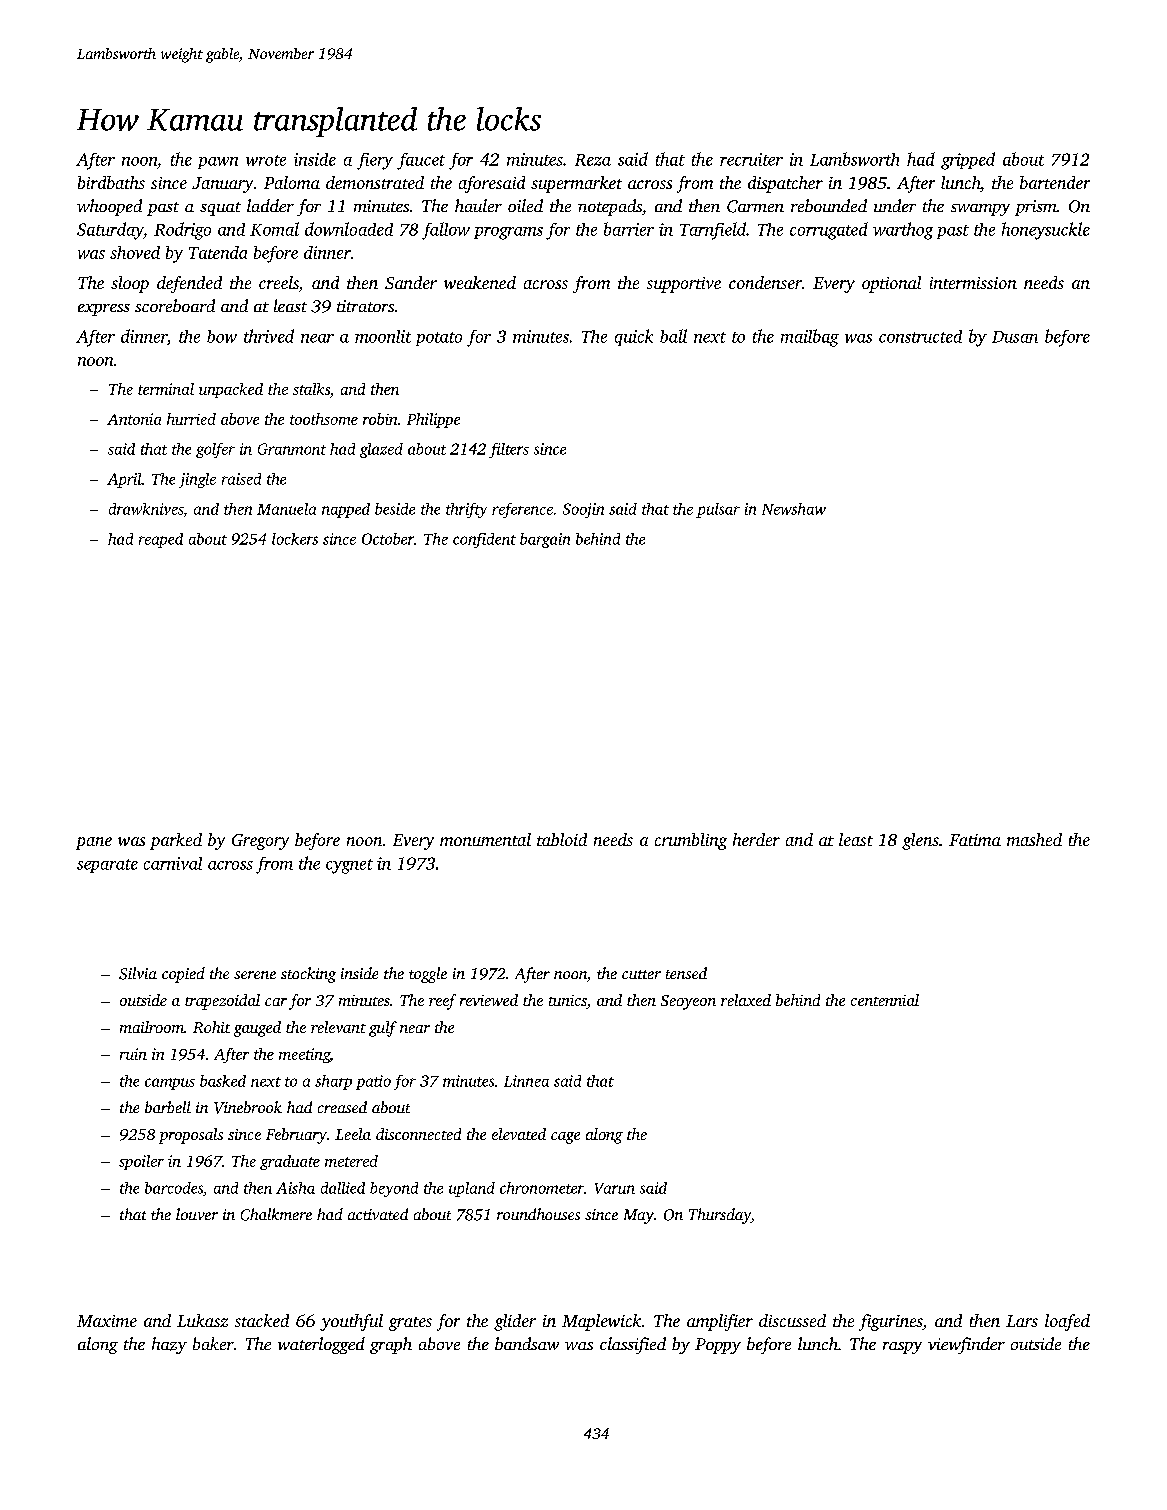  Describe the element at coordinates (197, 1214) in the screenshot. I see `louver` at that location.
